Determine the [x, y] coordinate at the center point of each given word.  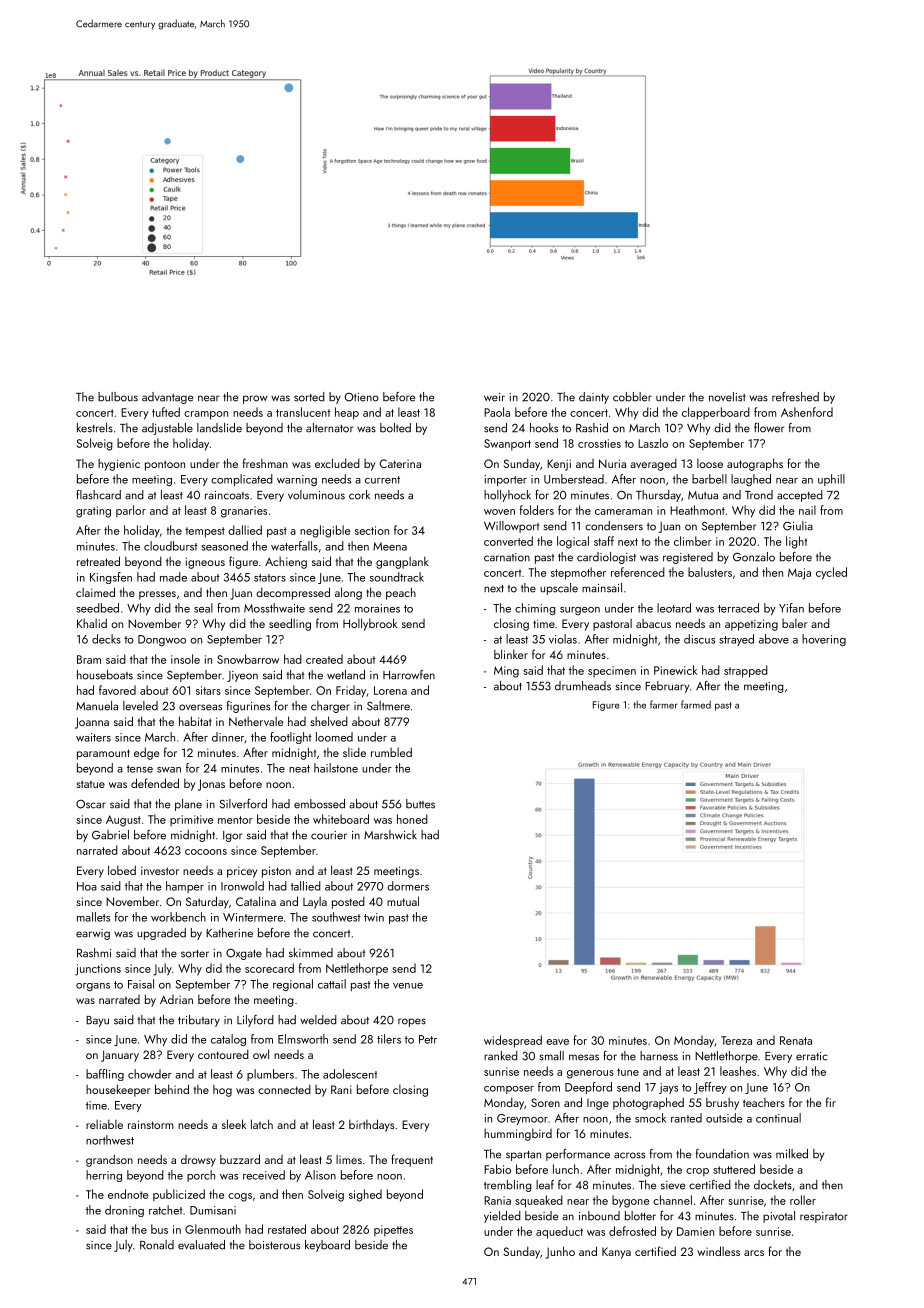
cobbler [632, 397]
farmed [696, 704]
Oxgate [244, 954]
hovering [824, 640]
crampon [206, 415]
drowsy [198, 1161]
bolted [395, 428]
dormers [408, 886]
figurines [248, 707]
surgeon [580, 611]
